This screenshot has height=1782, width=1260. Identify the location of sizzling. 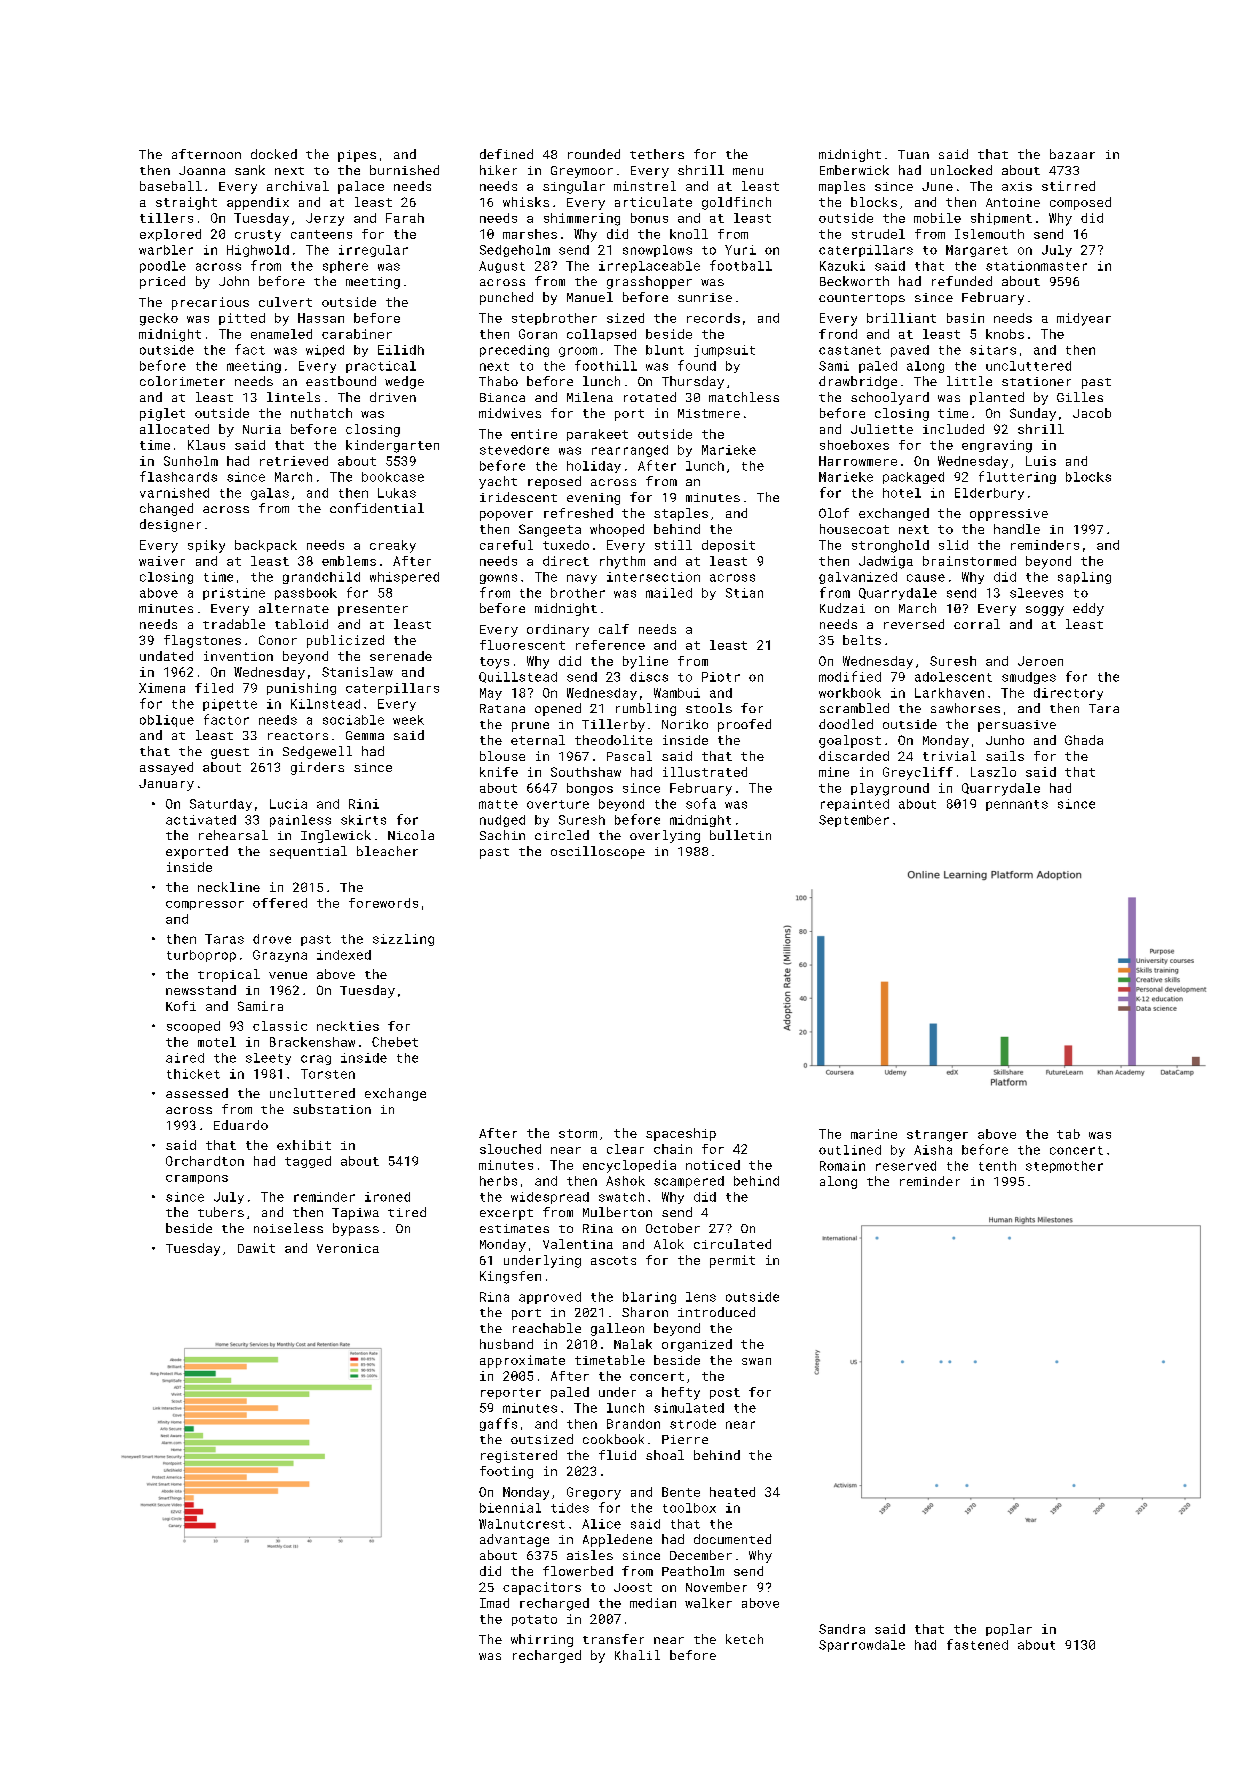
(403, 940).
